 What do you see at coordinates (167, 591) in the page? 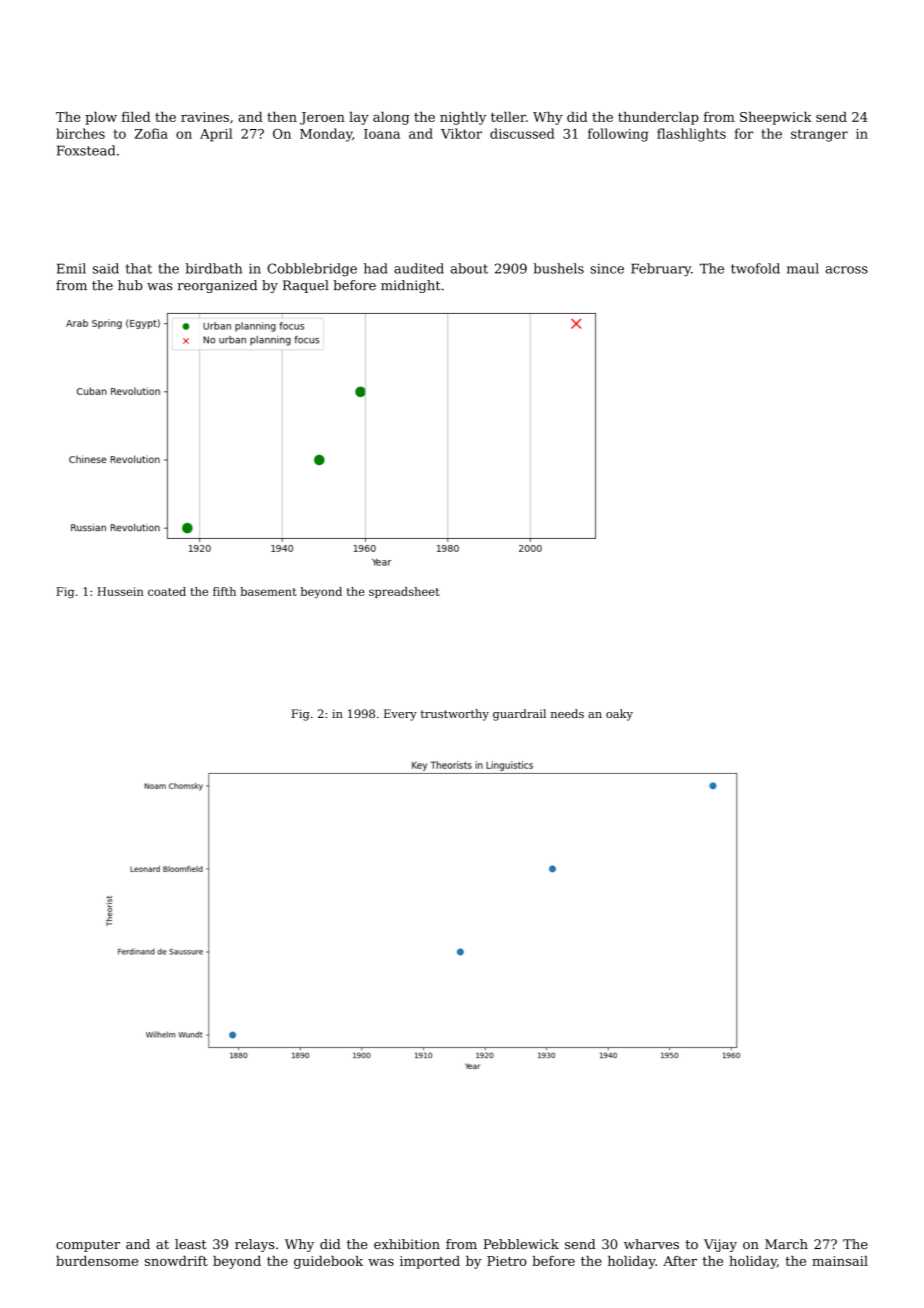
I see `coated` at bounding box center [167, 591].
